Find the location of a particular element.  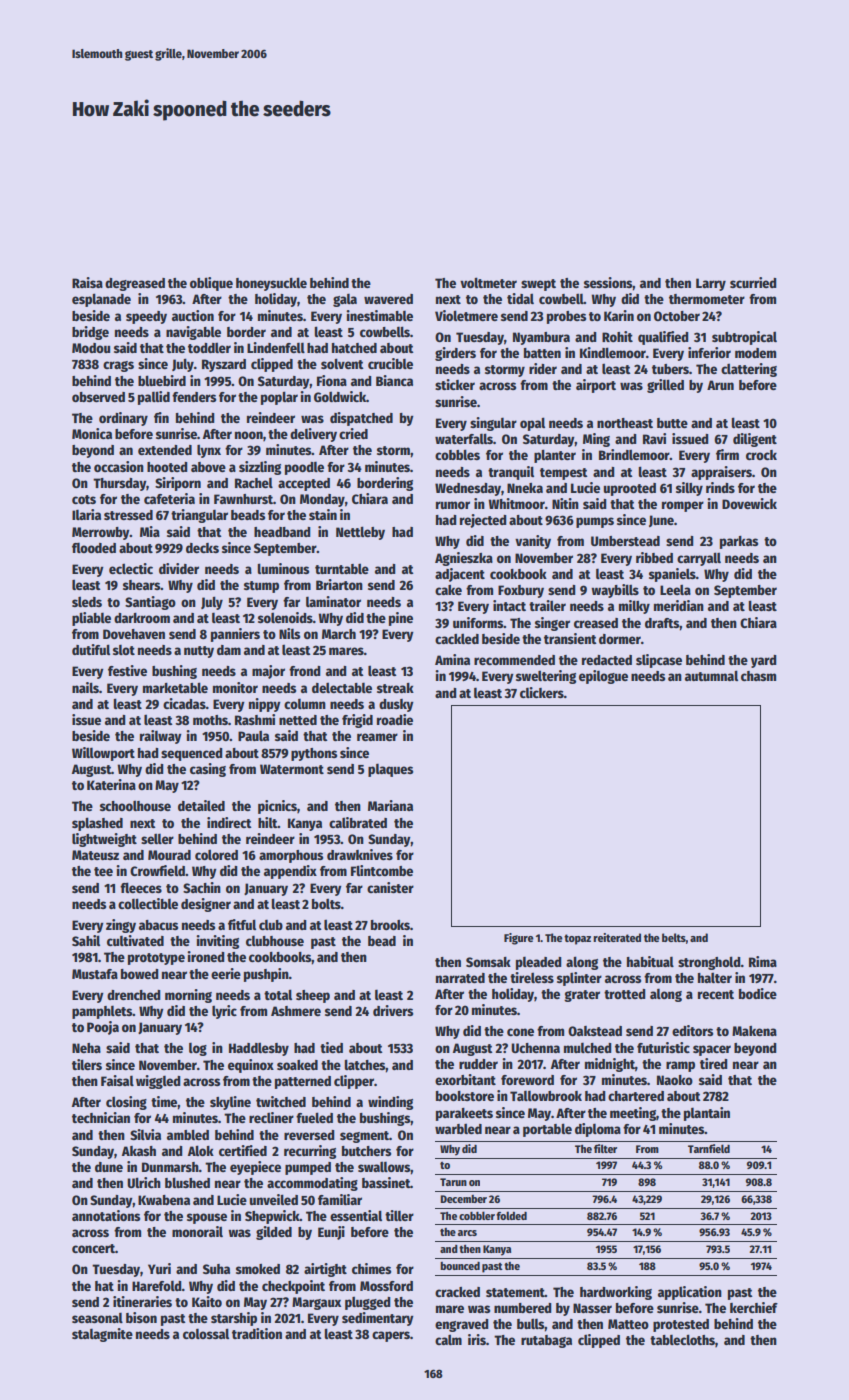

Larry is located at coordinates (711, 284).
